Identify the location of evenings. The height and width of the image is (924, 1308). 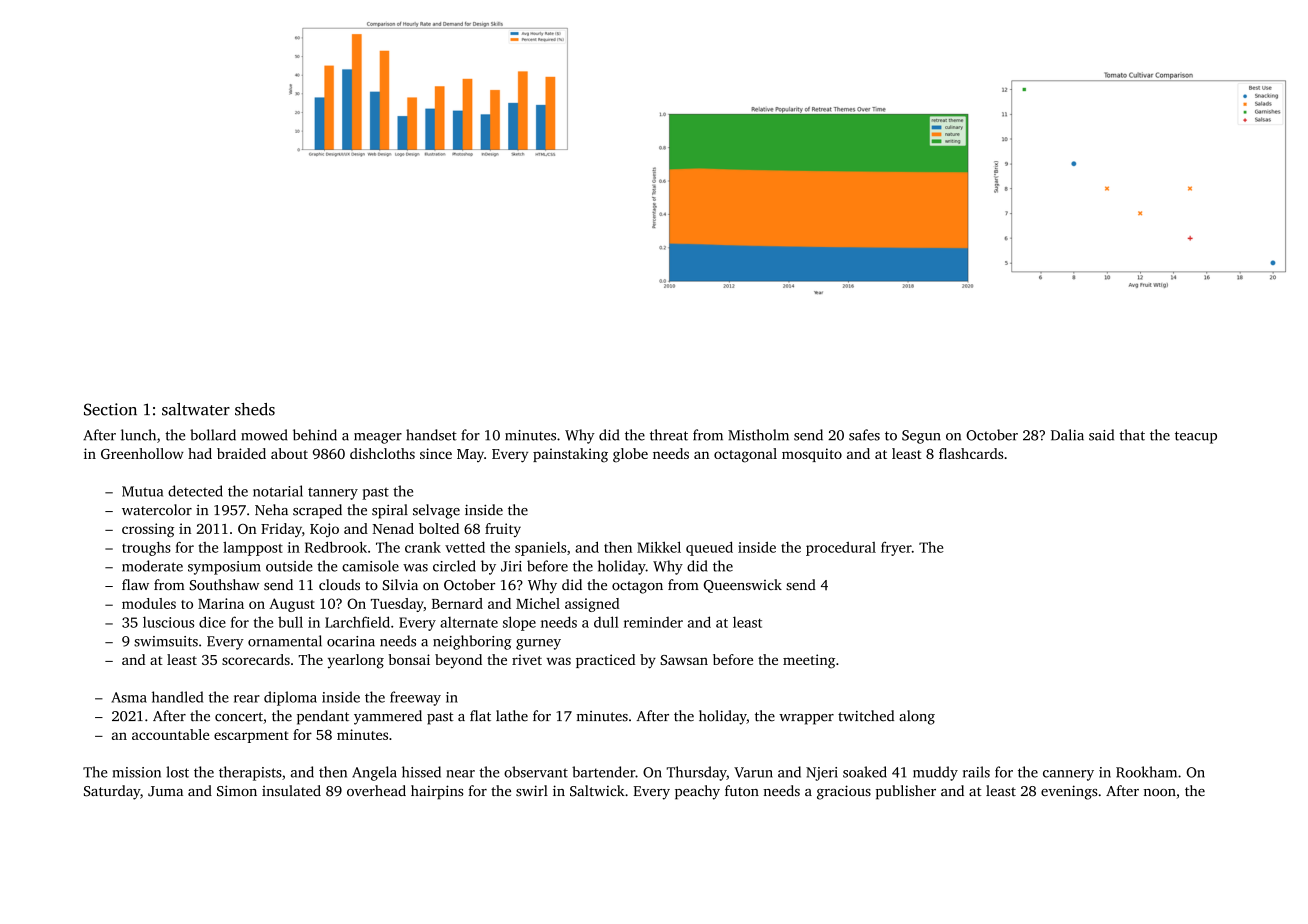
(1069, 792).
